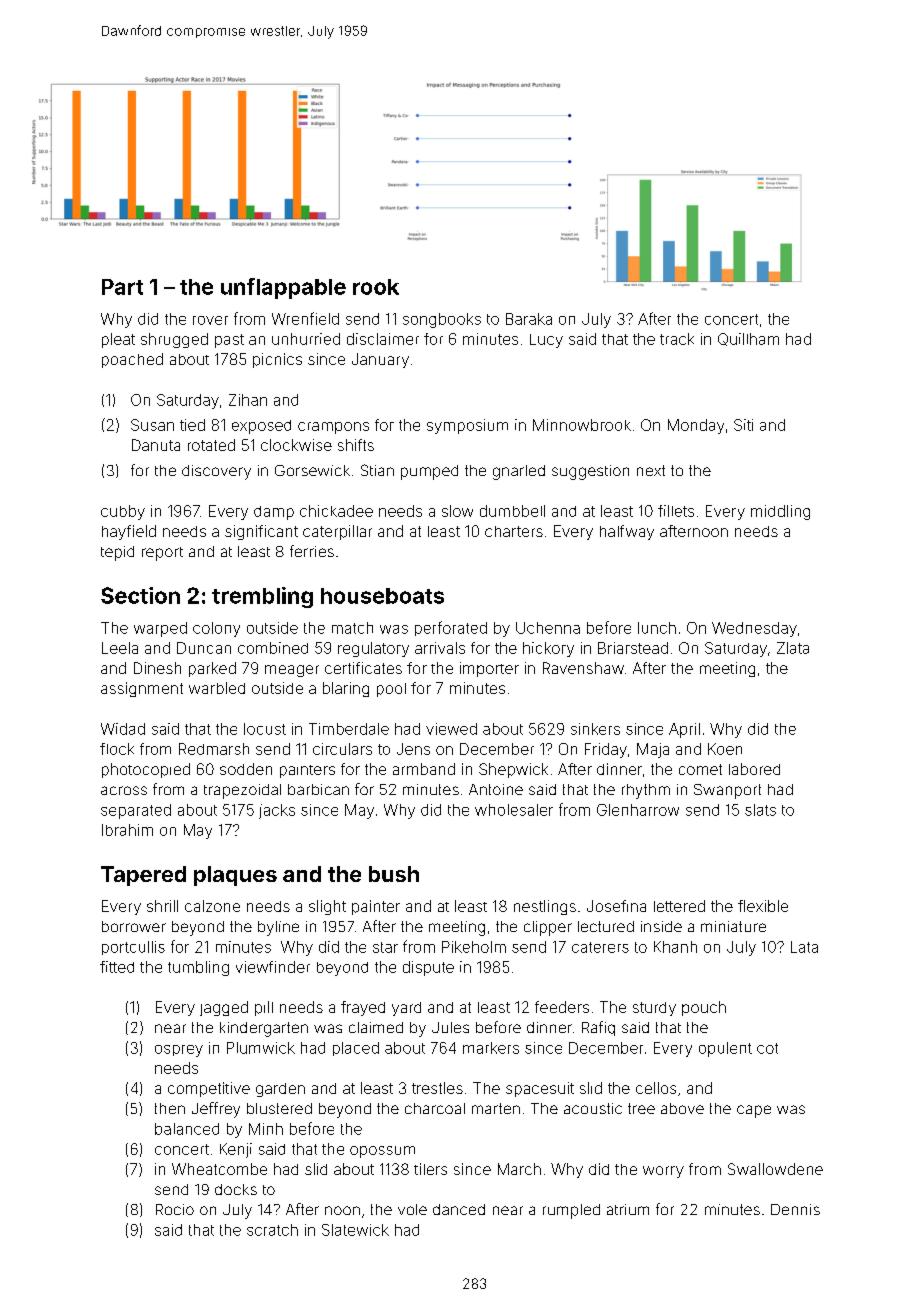  I want to click on Jens, so click(413, 749).
